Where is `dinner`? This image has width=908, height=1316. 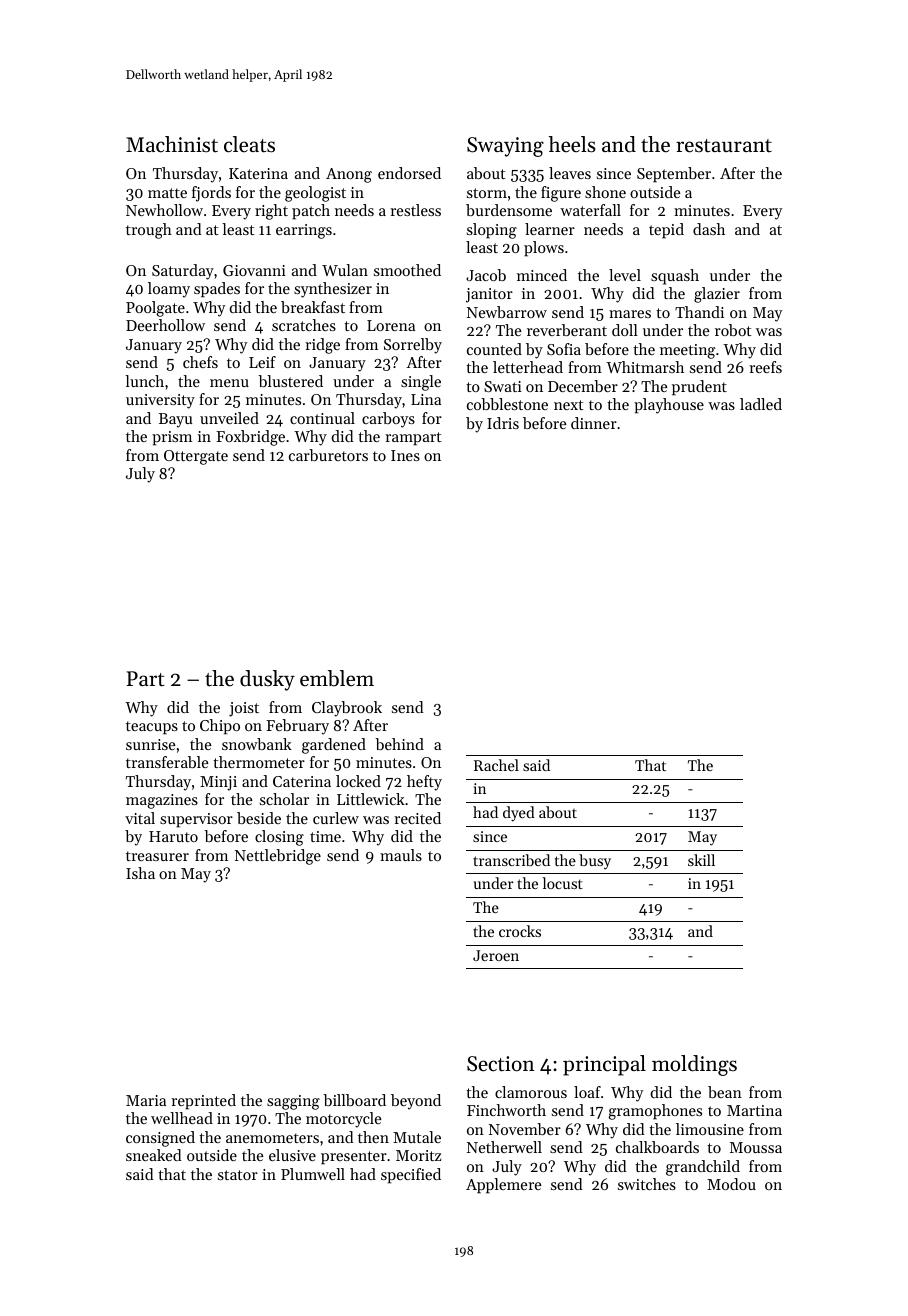
dinner is located at coordinates (594, 423).
